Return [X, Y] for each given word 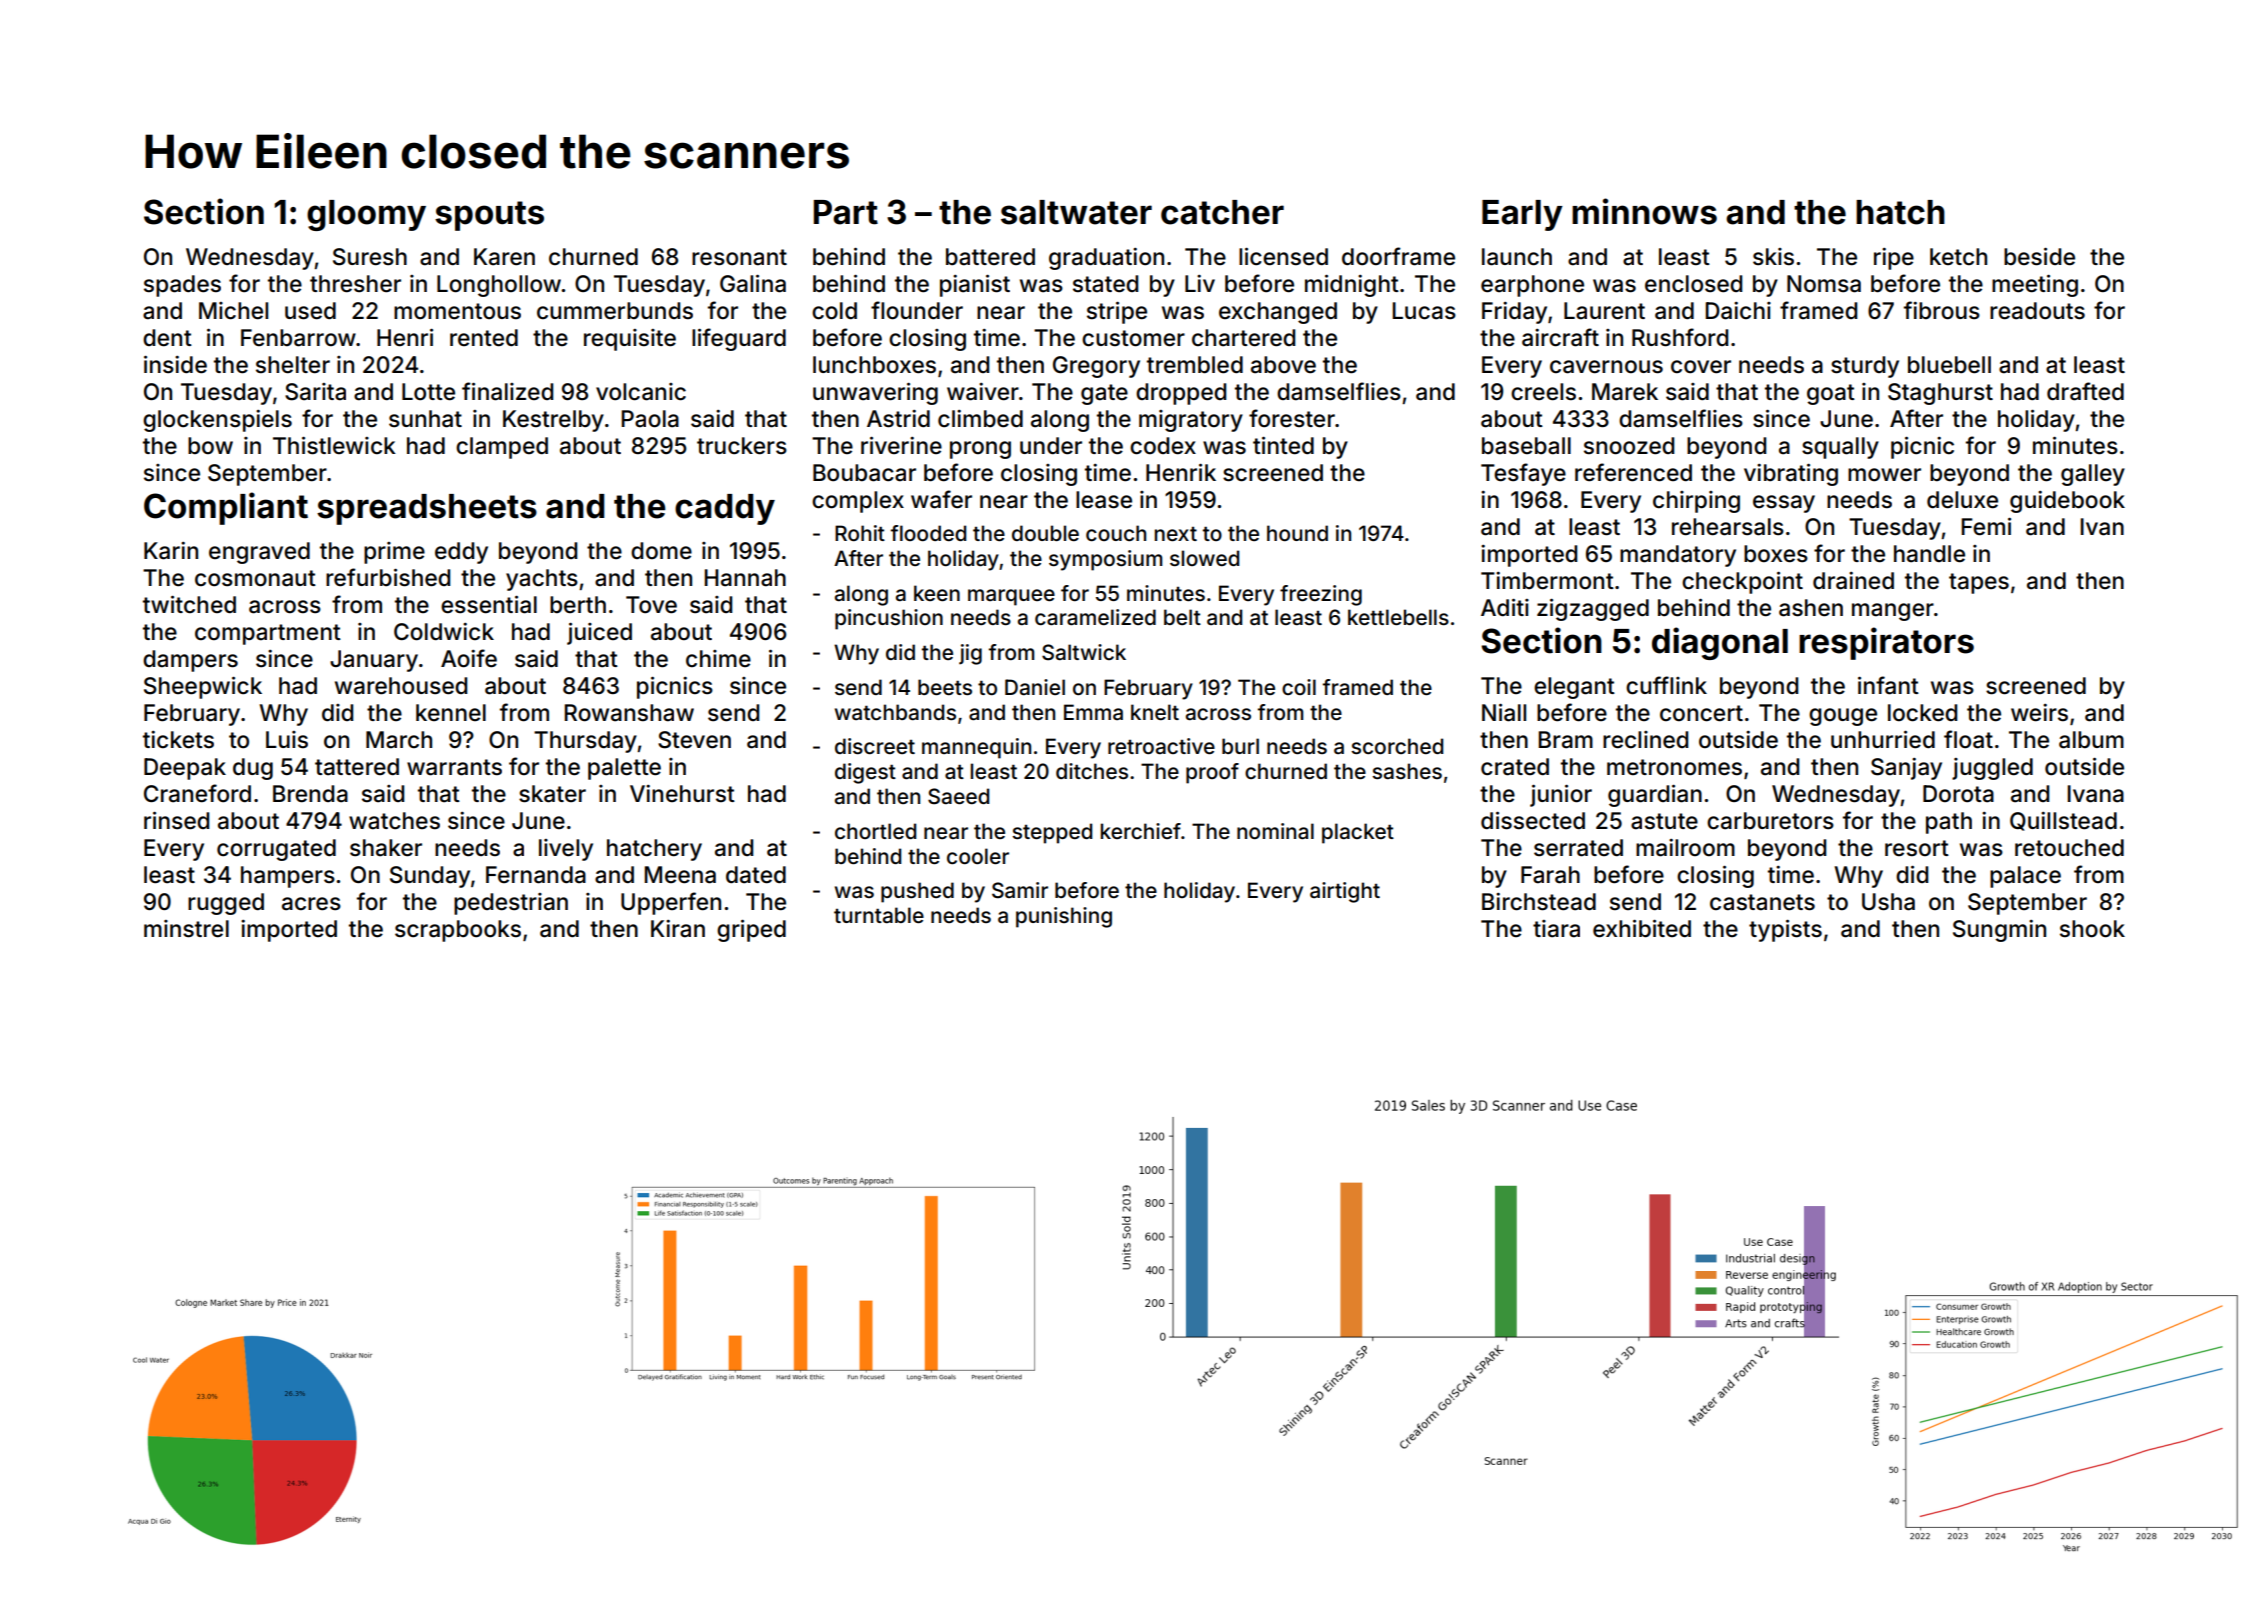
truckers [742, 446]
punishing [1064, 917]
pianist [975, 285]
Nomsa [1824, 284]
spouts [489, 216]
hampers [288, 877]
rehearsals [1728, 527]
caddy [725, 509]
